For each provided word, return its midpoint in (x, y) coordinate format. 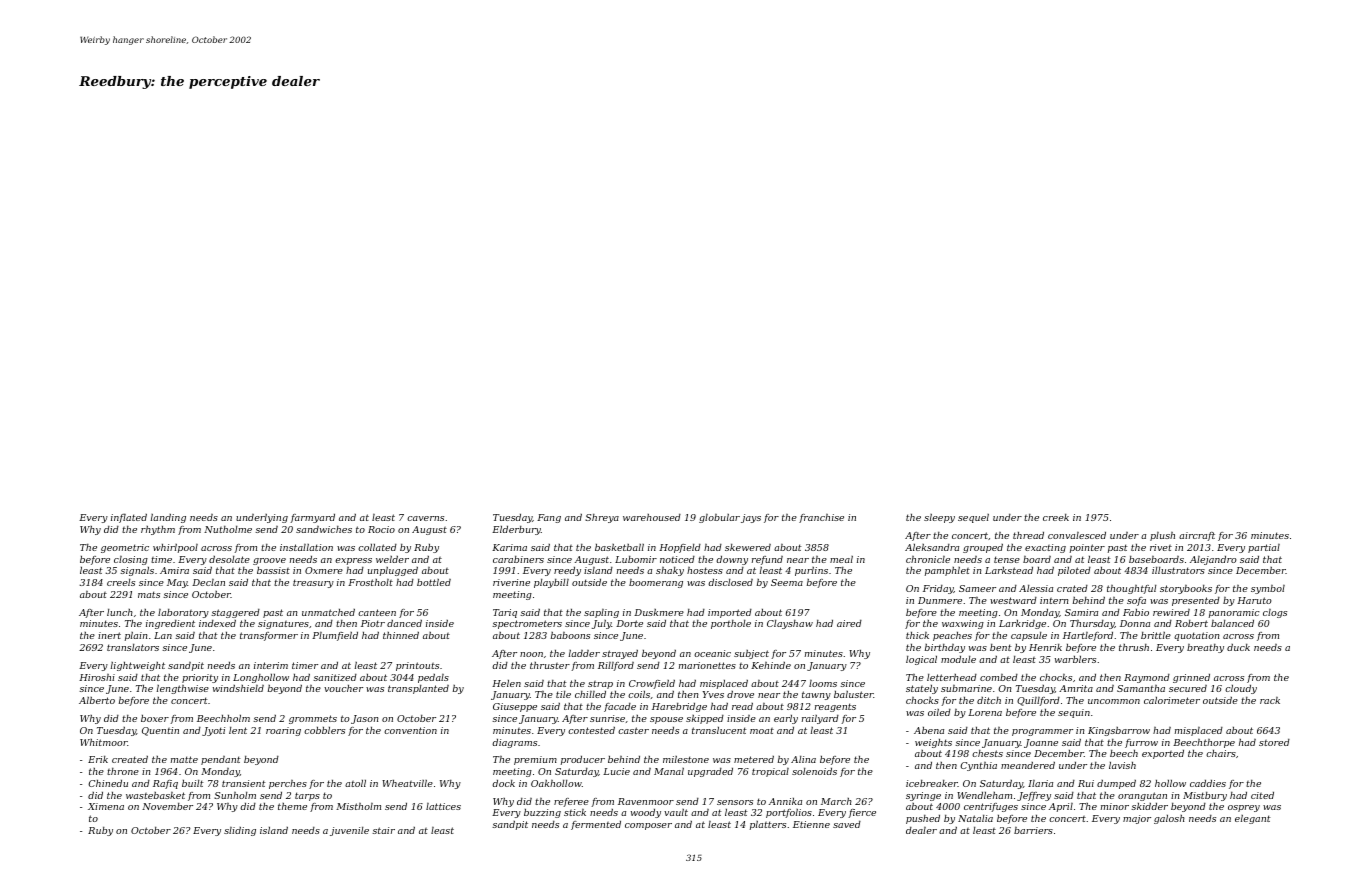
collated (377, 547)
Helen (506, 683)
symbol (1268, 589)
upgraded (710, 772)
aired (849, 623)
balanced (1232, 623)
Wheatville (407, 783)
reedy (567, 571)
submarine (966, 688)
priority (200, 678)
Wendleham (984, 795)
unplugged (393, 571)
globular (719, 518)
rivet (1161, 547)
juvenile (349, 831)
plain (136, 636)
